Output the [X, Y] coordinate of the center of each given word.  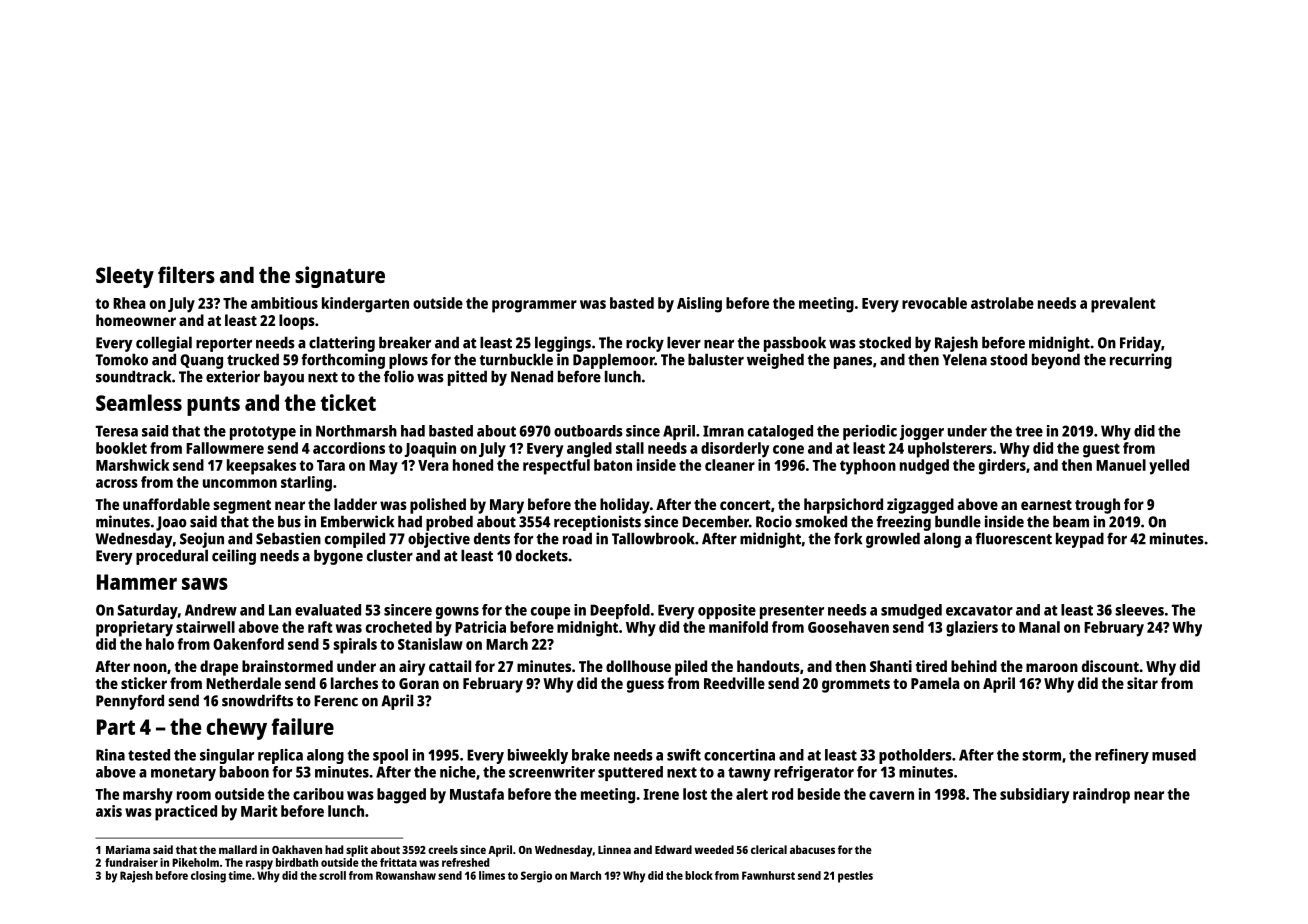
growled [893, 540]
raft [320, 627]
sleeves [1139, 610]
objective [439, 540]
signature [340, 277]
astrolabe [1002, 303]
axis [109, 811]
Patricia [480, 627]
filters [186, 274]
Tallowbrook [653, 538]
